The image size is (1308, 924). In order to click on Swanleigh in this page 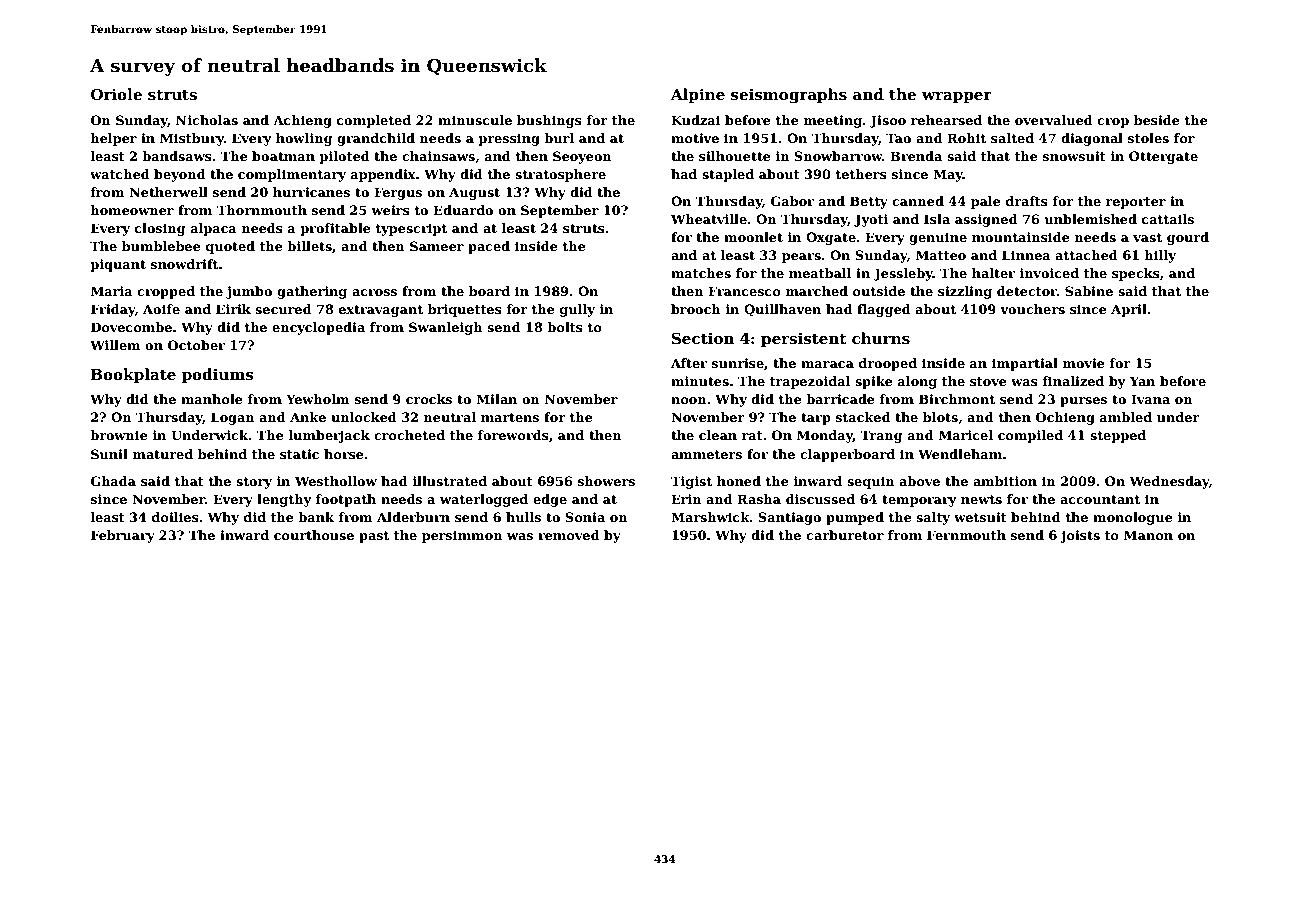, I will do `click(446, 328)`.
